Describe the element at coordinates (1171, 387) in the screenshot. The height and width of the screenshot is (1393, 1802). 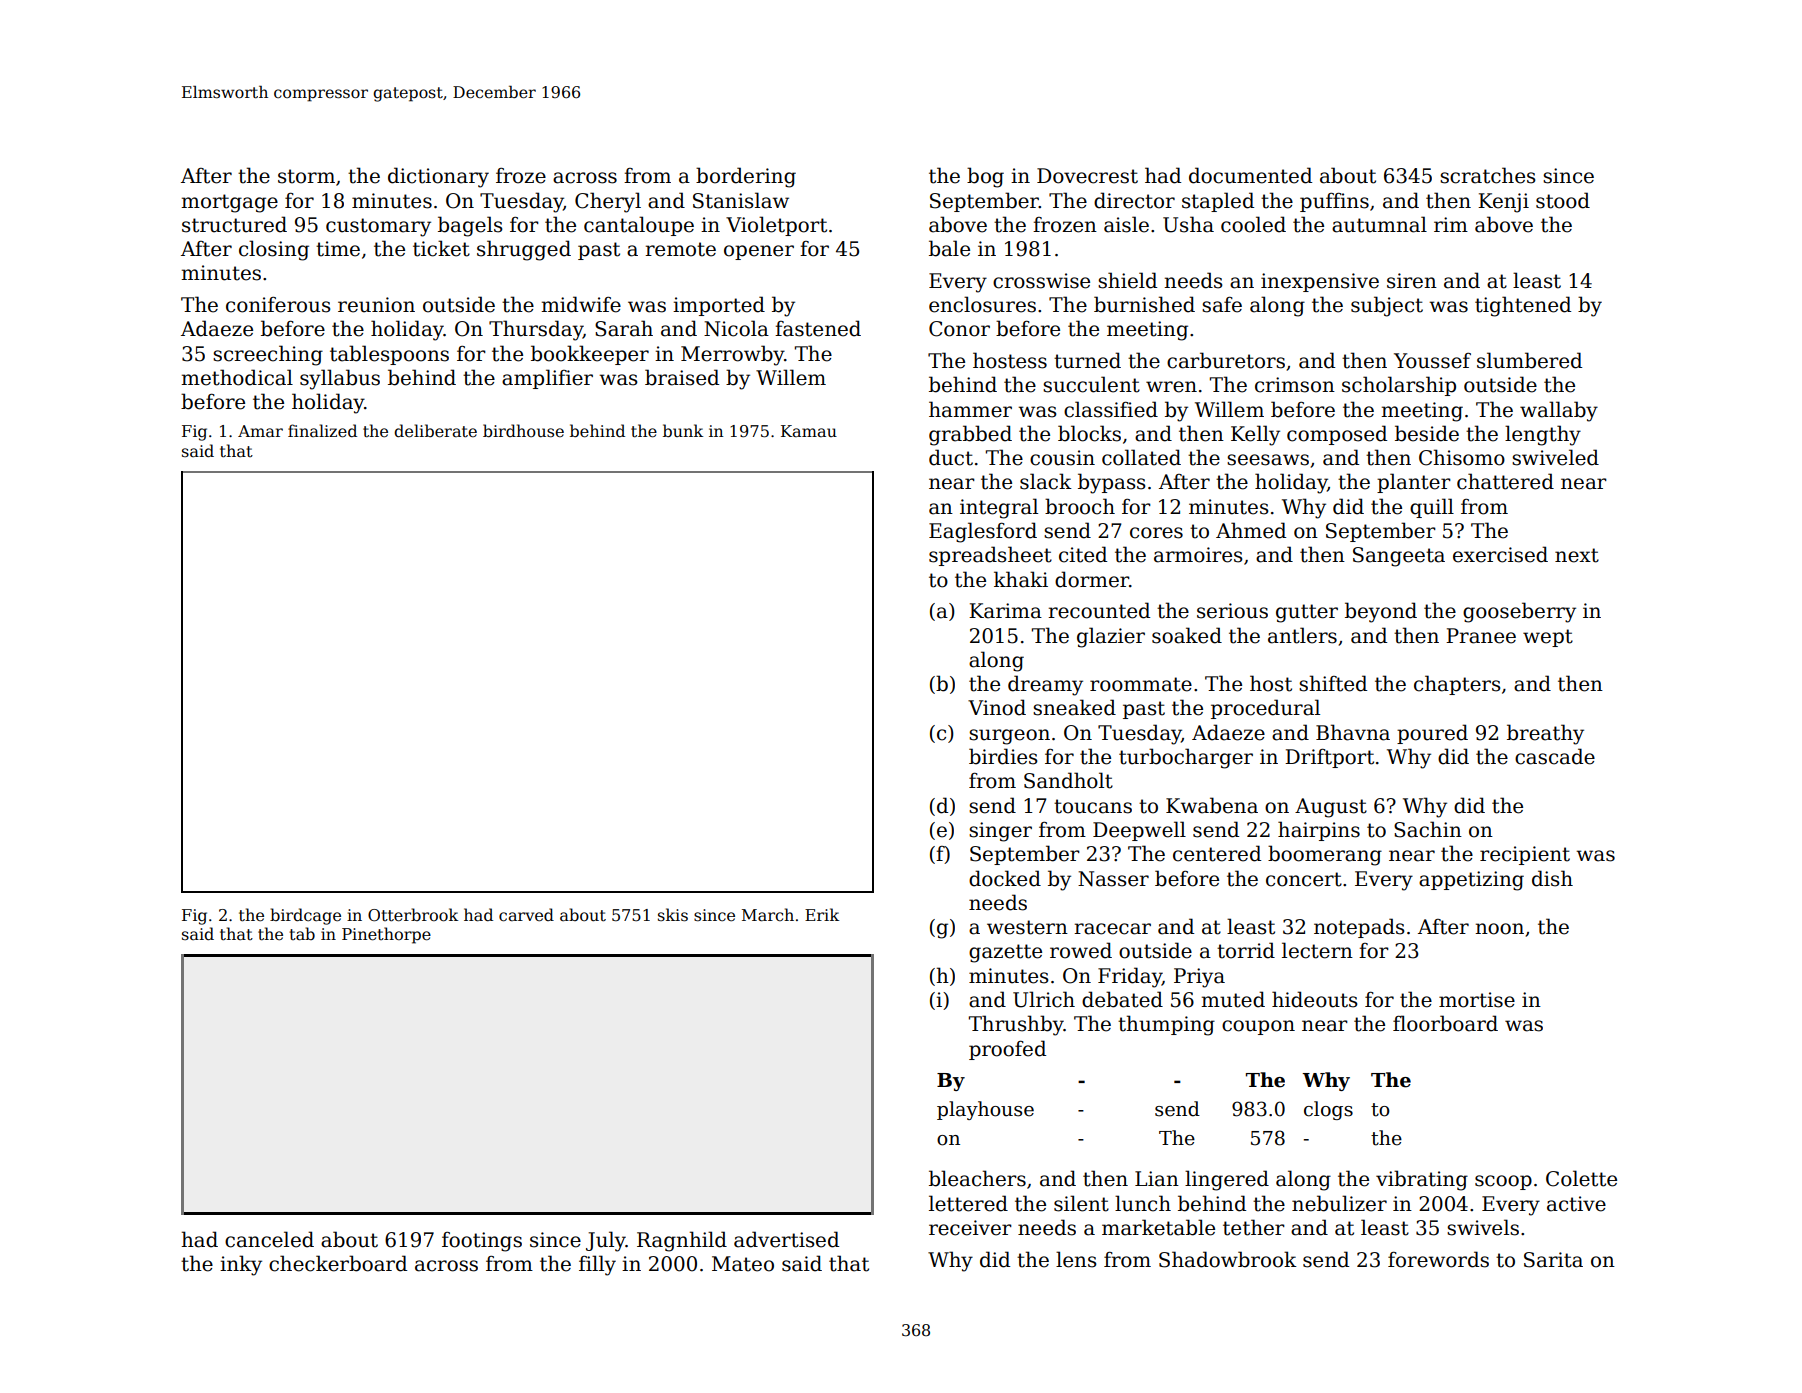
I see `wren` at that location.
